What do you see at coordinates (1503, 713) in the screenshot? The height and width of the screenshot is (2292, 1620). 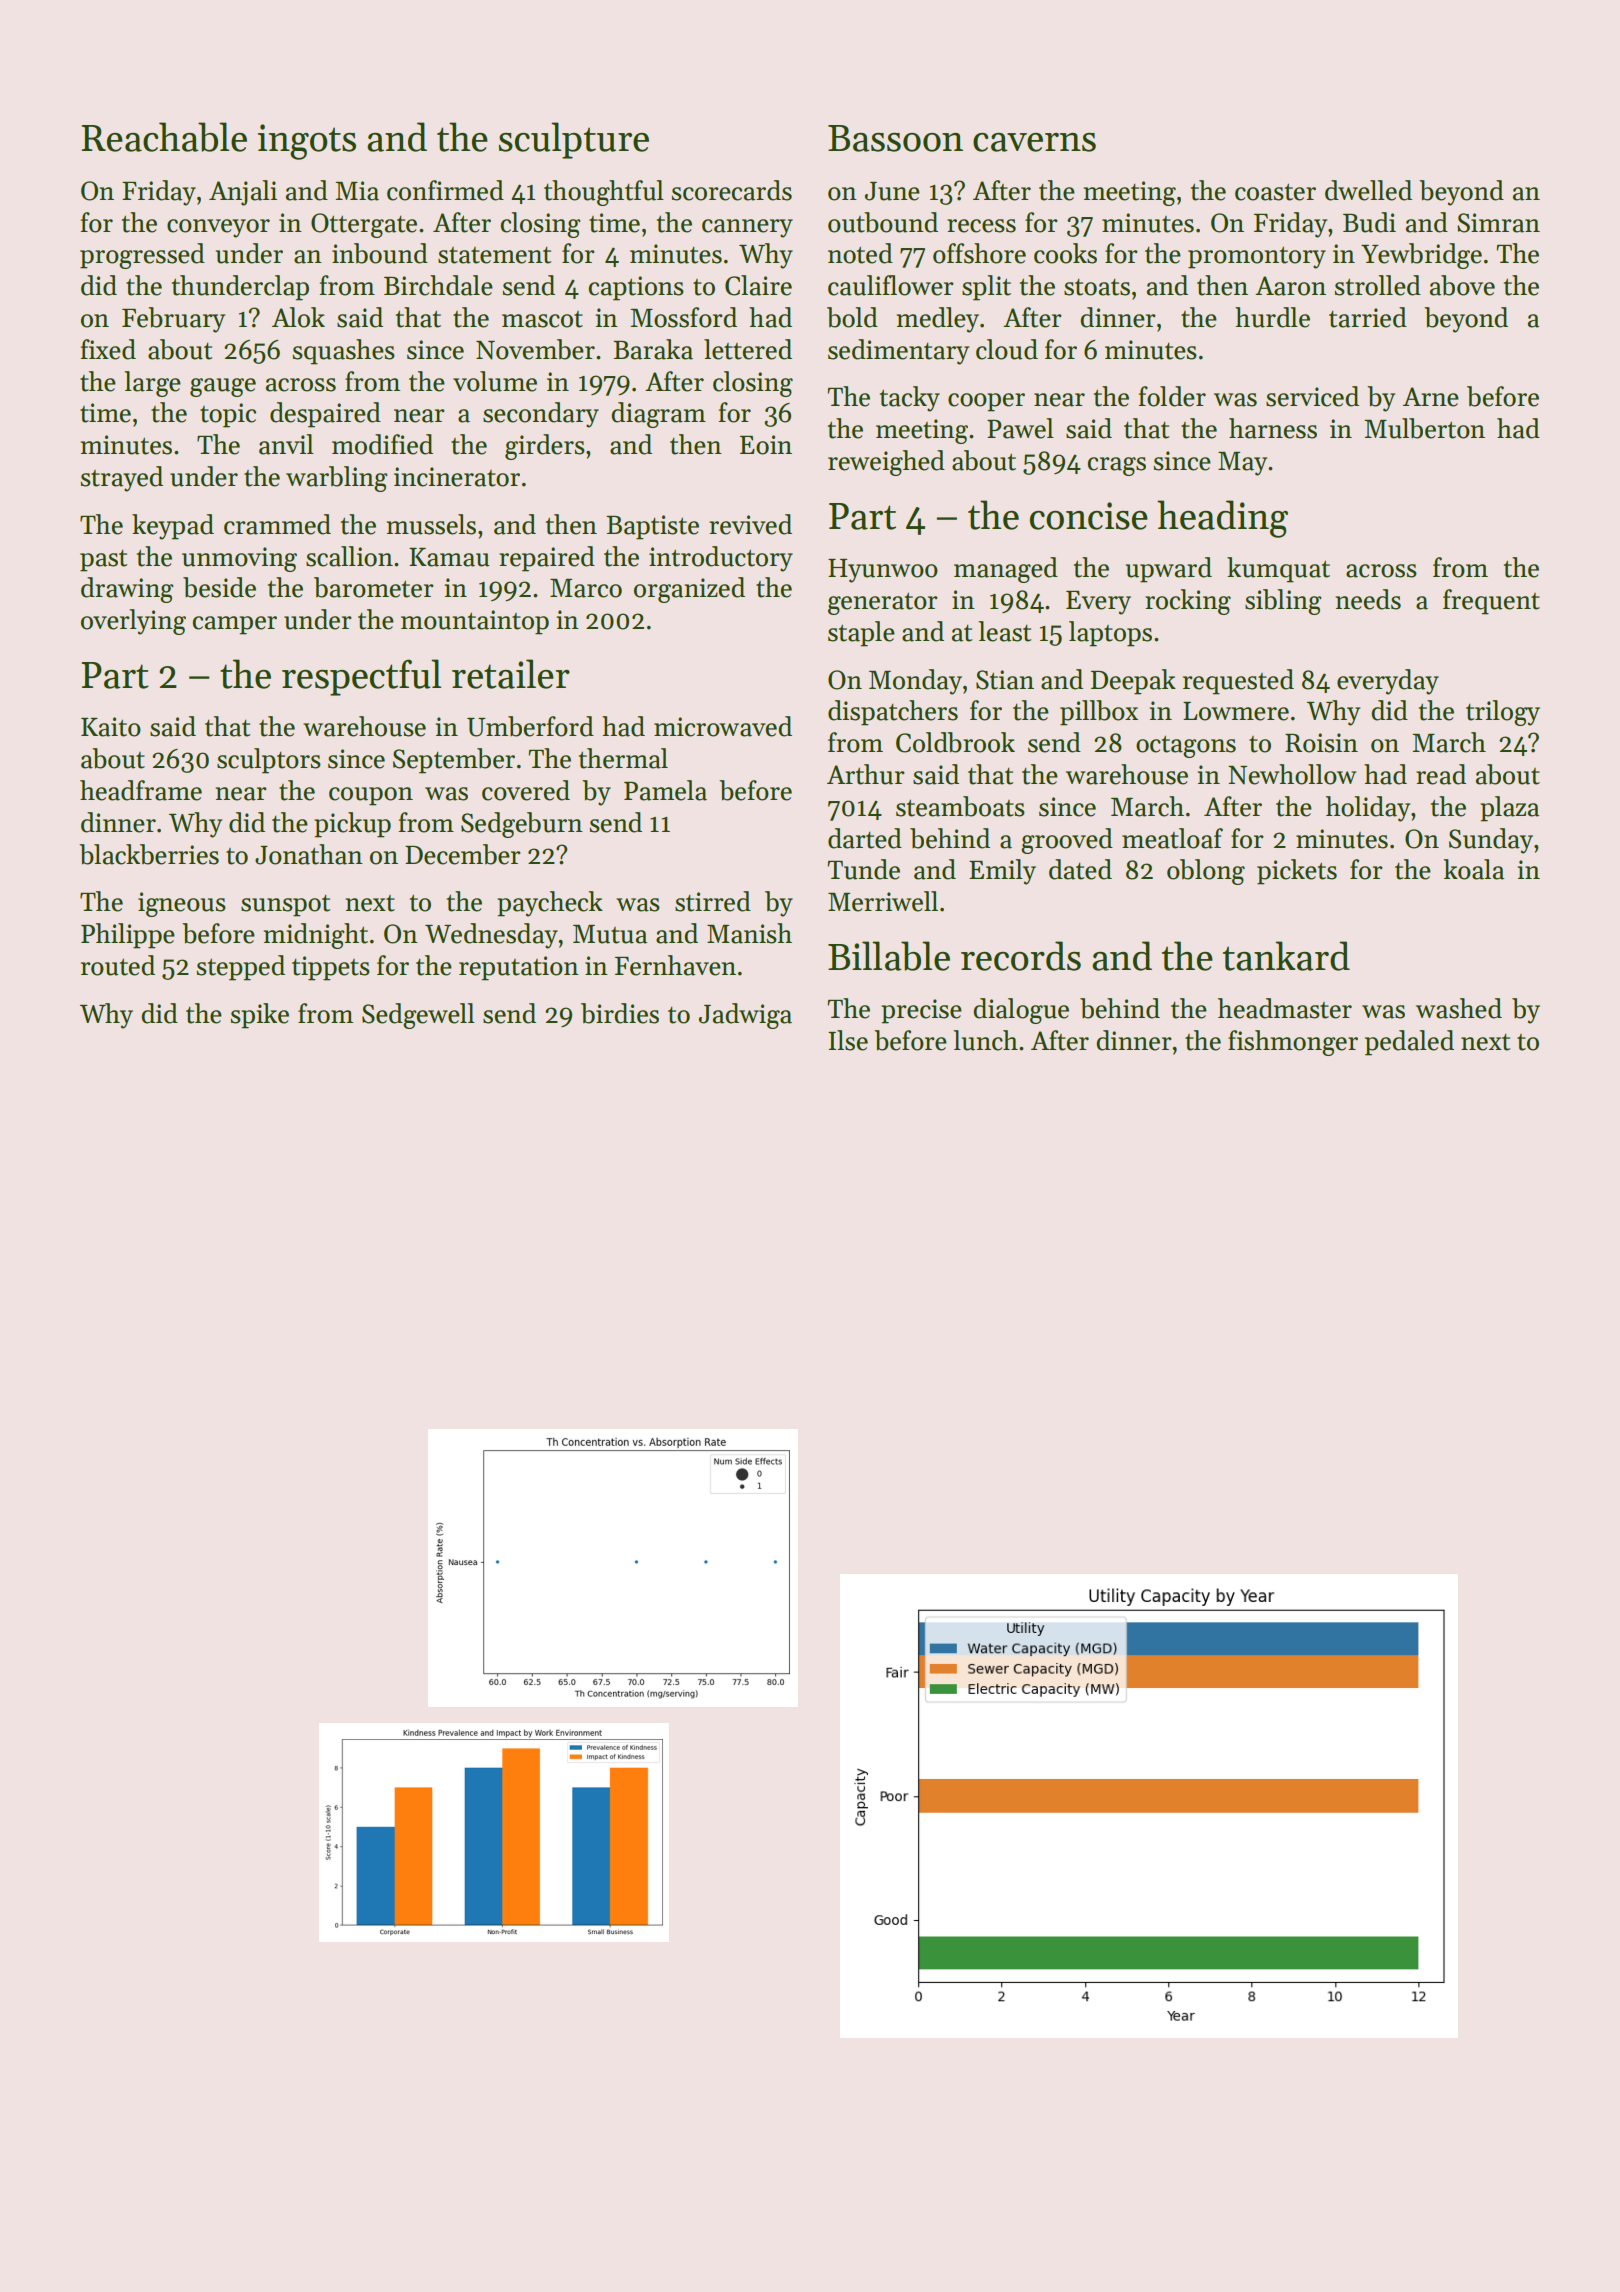 I see `trilogy` at bounding box center [1503, 713].
